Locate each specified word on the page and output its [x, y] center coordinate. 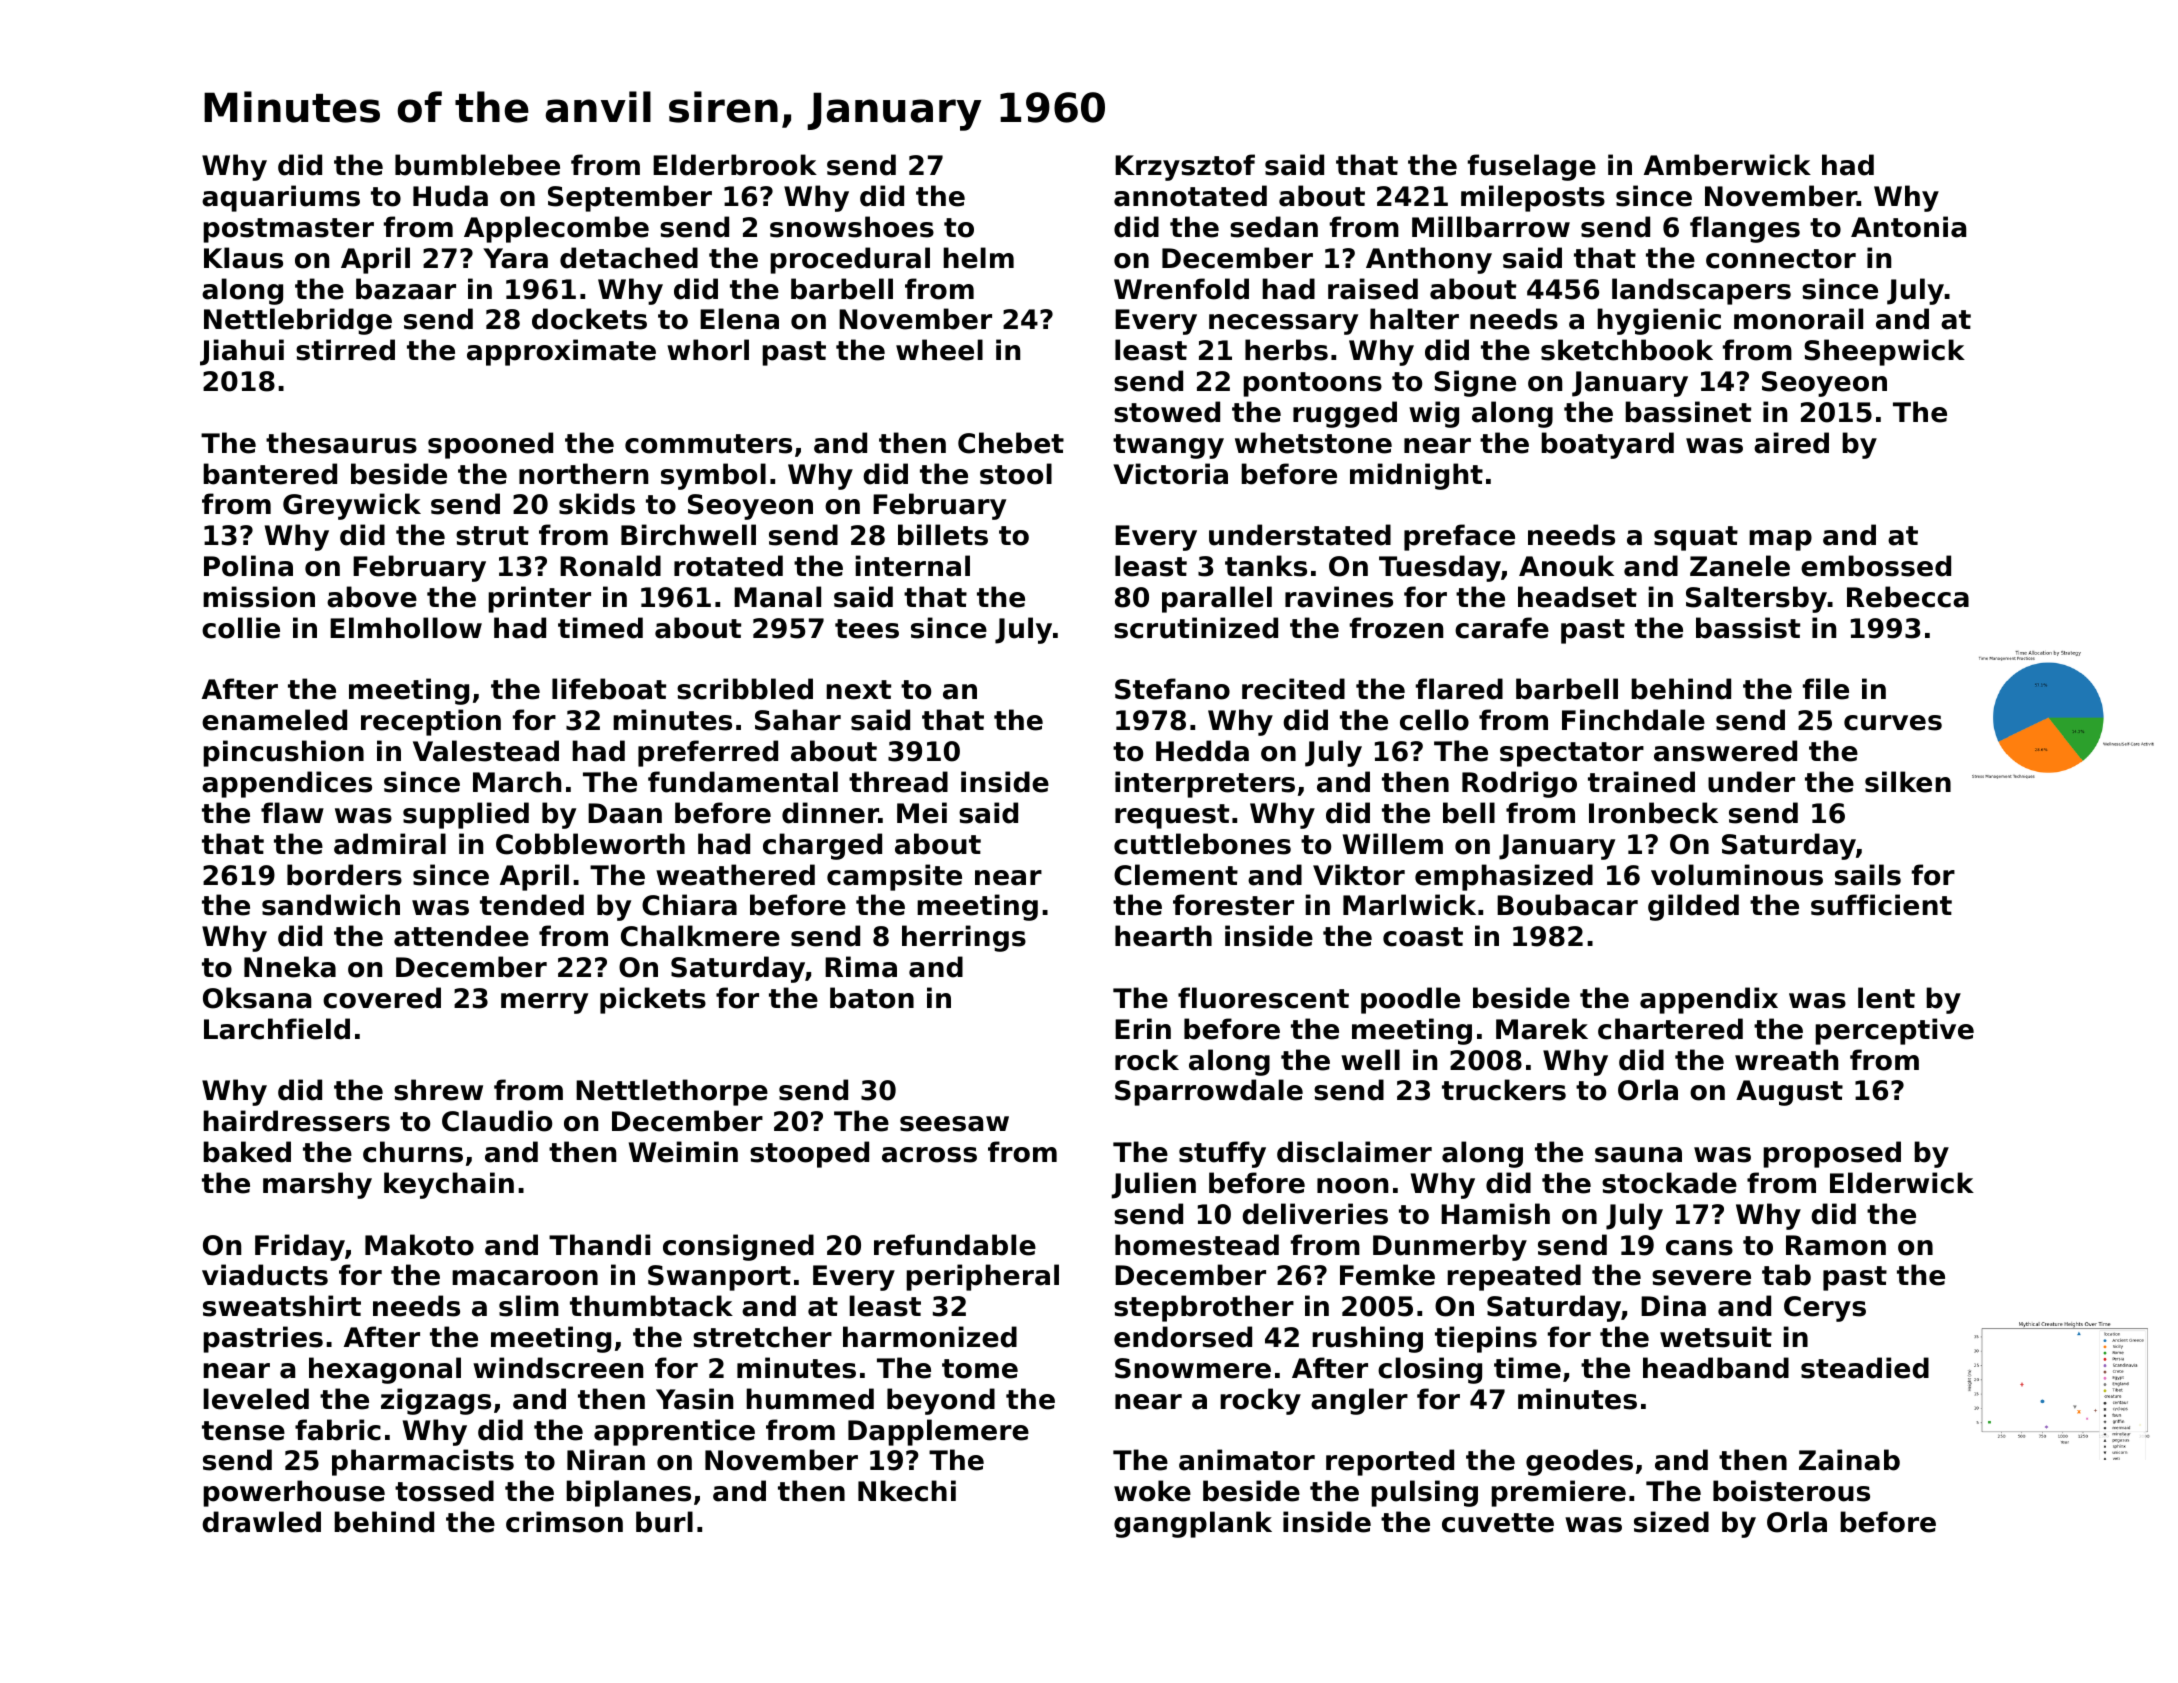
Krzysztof [1185, 167]
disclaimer [1354, 1152]
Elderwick [1902, 1183]
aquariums [281, 198]
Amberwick [1727, 165]
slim [529, 1306]
